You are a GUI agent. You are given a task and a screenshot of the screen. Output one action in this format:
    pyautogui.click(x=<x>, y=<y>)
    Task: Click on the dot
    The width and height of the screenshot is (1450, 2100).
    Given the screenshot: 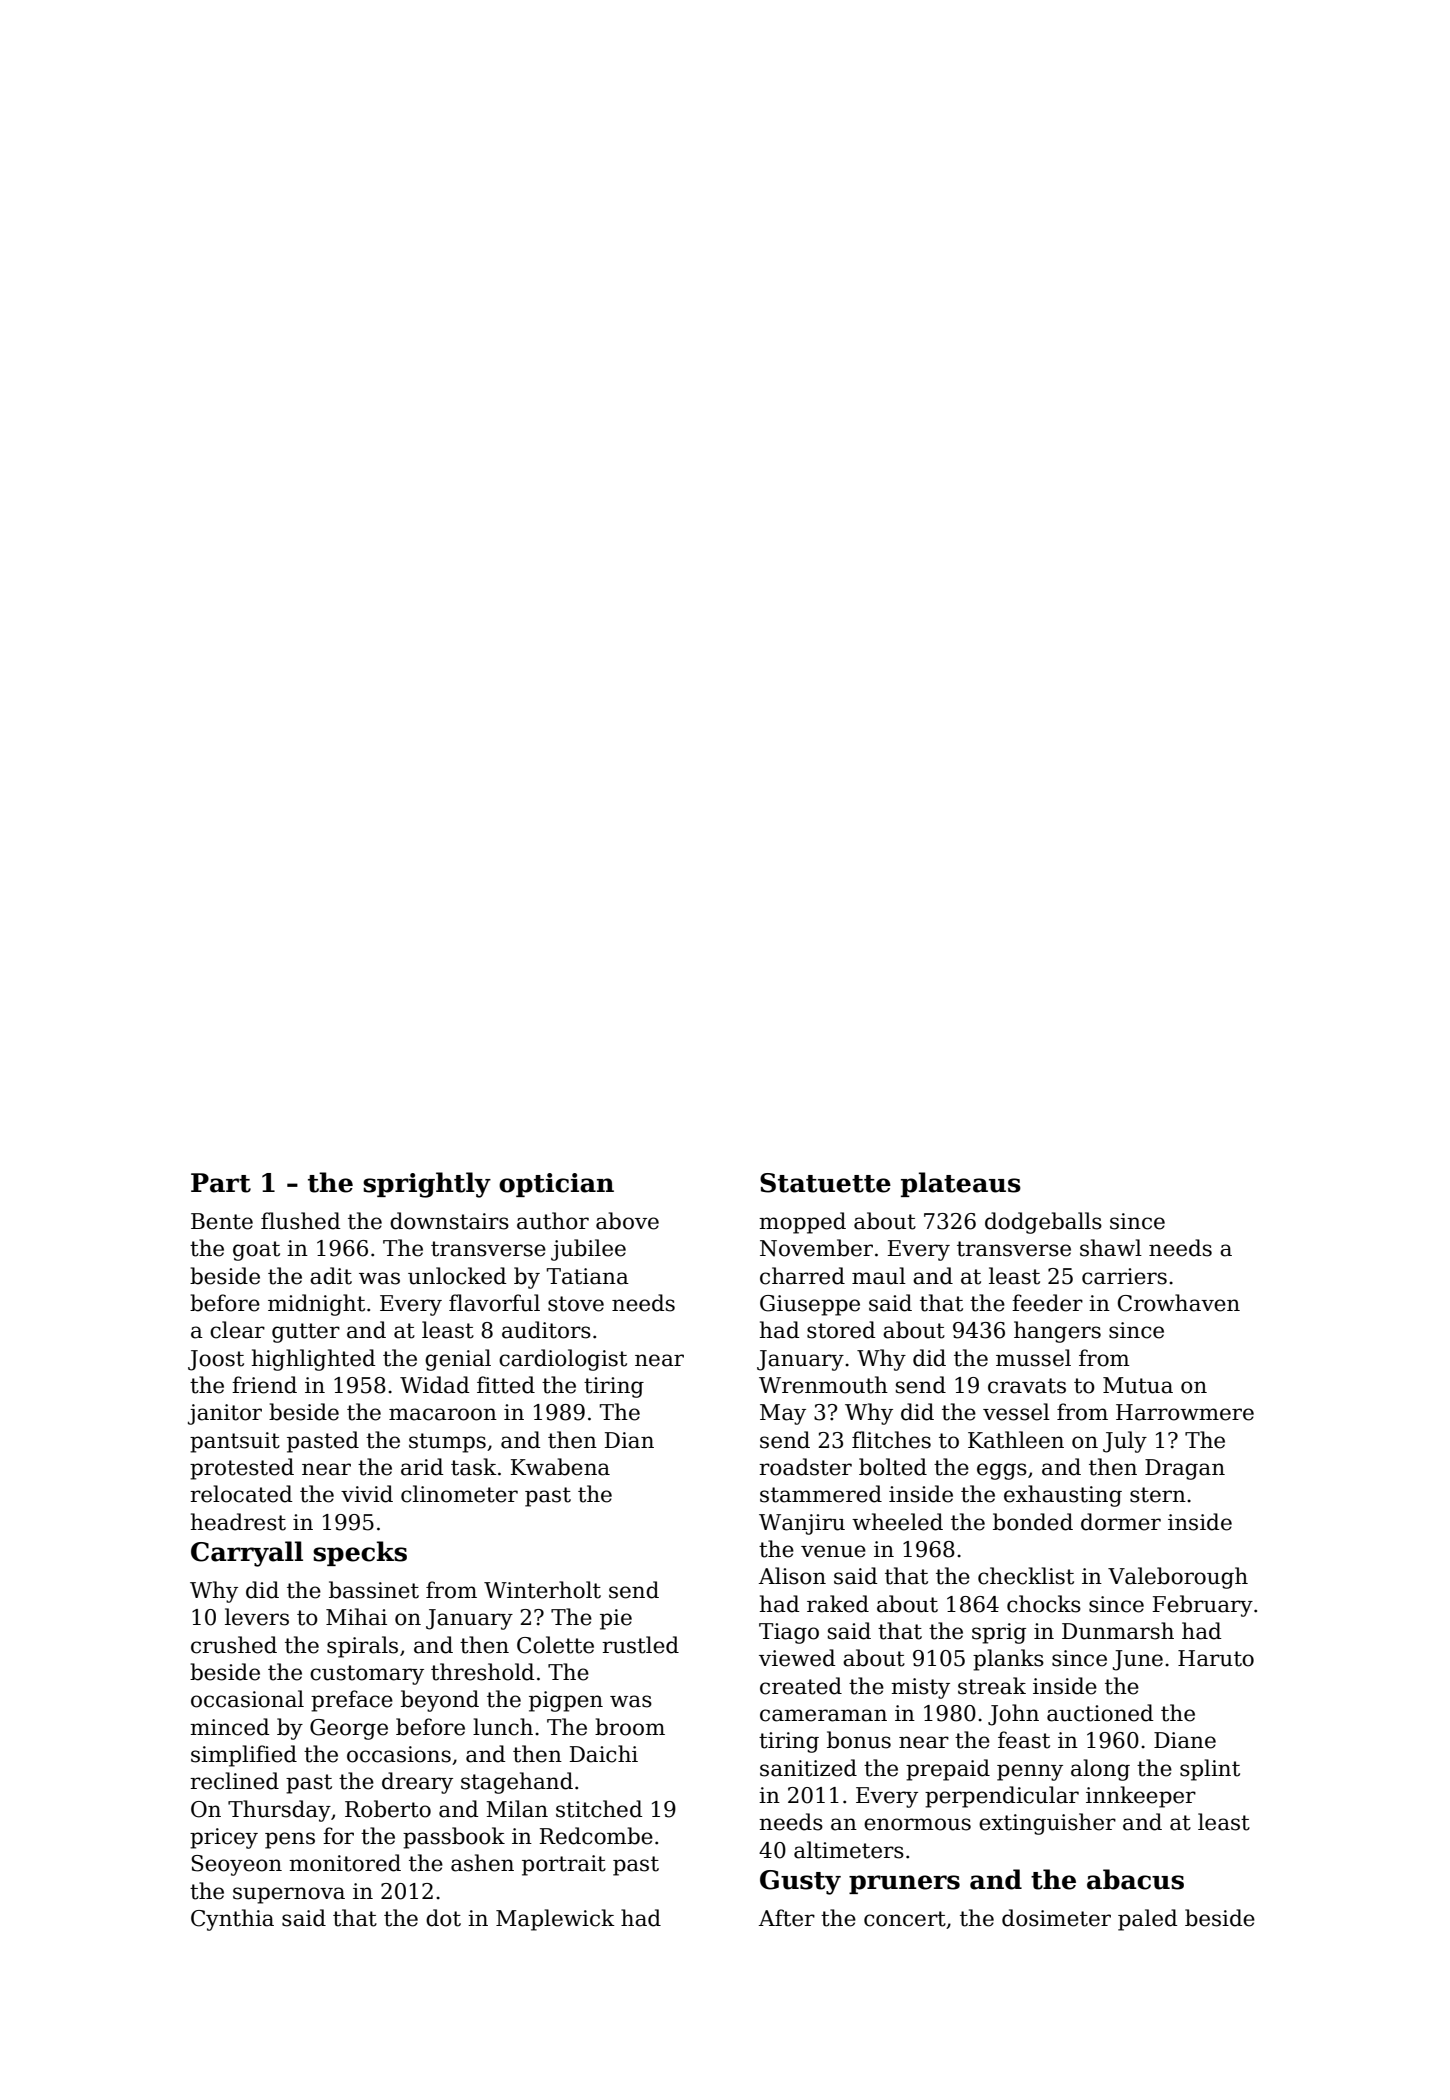 What is the action you would take?
    pyautogui.click(x=443, y=1918)
